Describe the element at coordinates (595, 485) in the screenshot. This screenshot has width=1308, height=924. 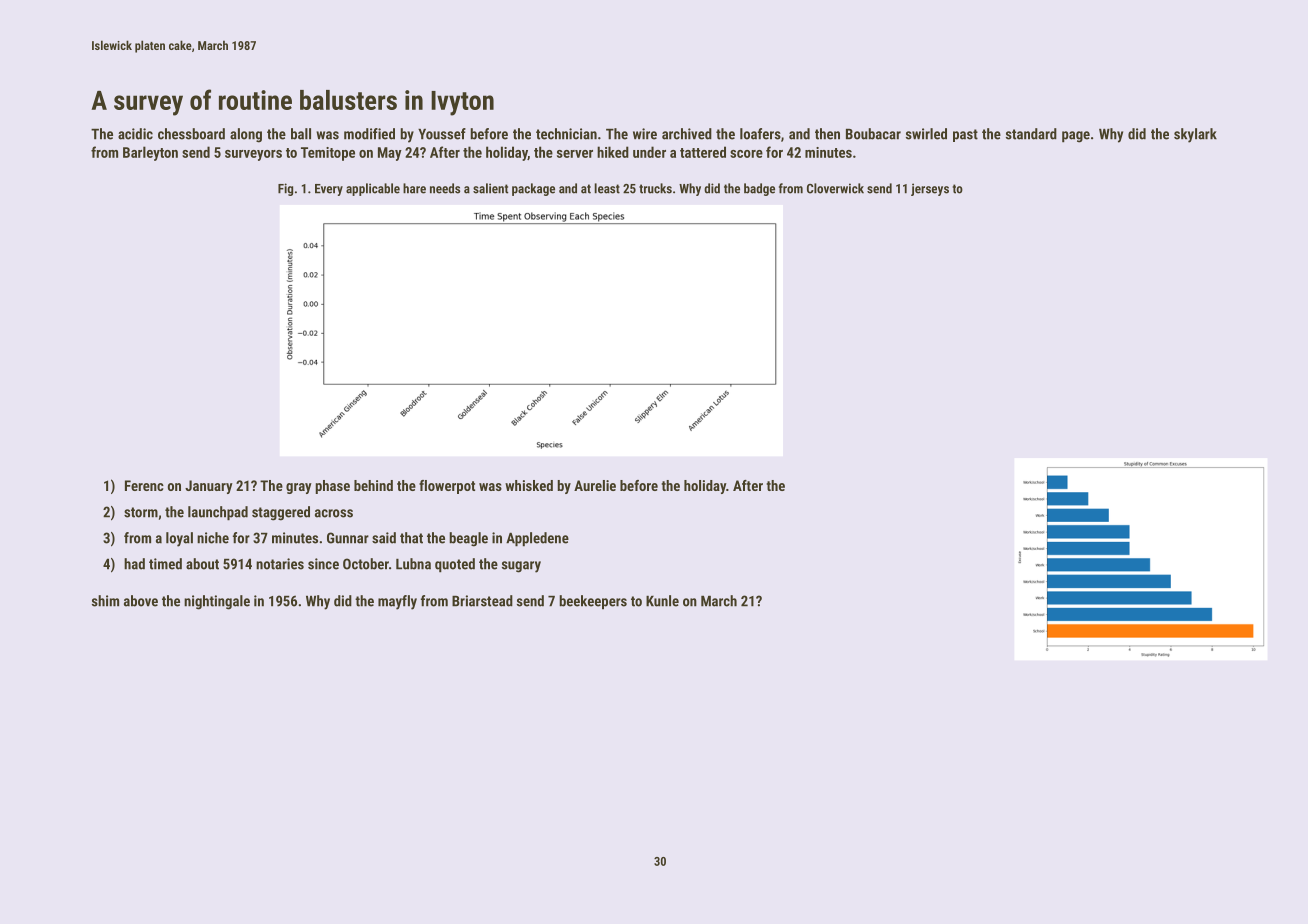
I see `Aurelie` at that location.
